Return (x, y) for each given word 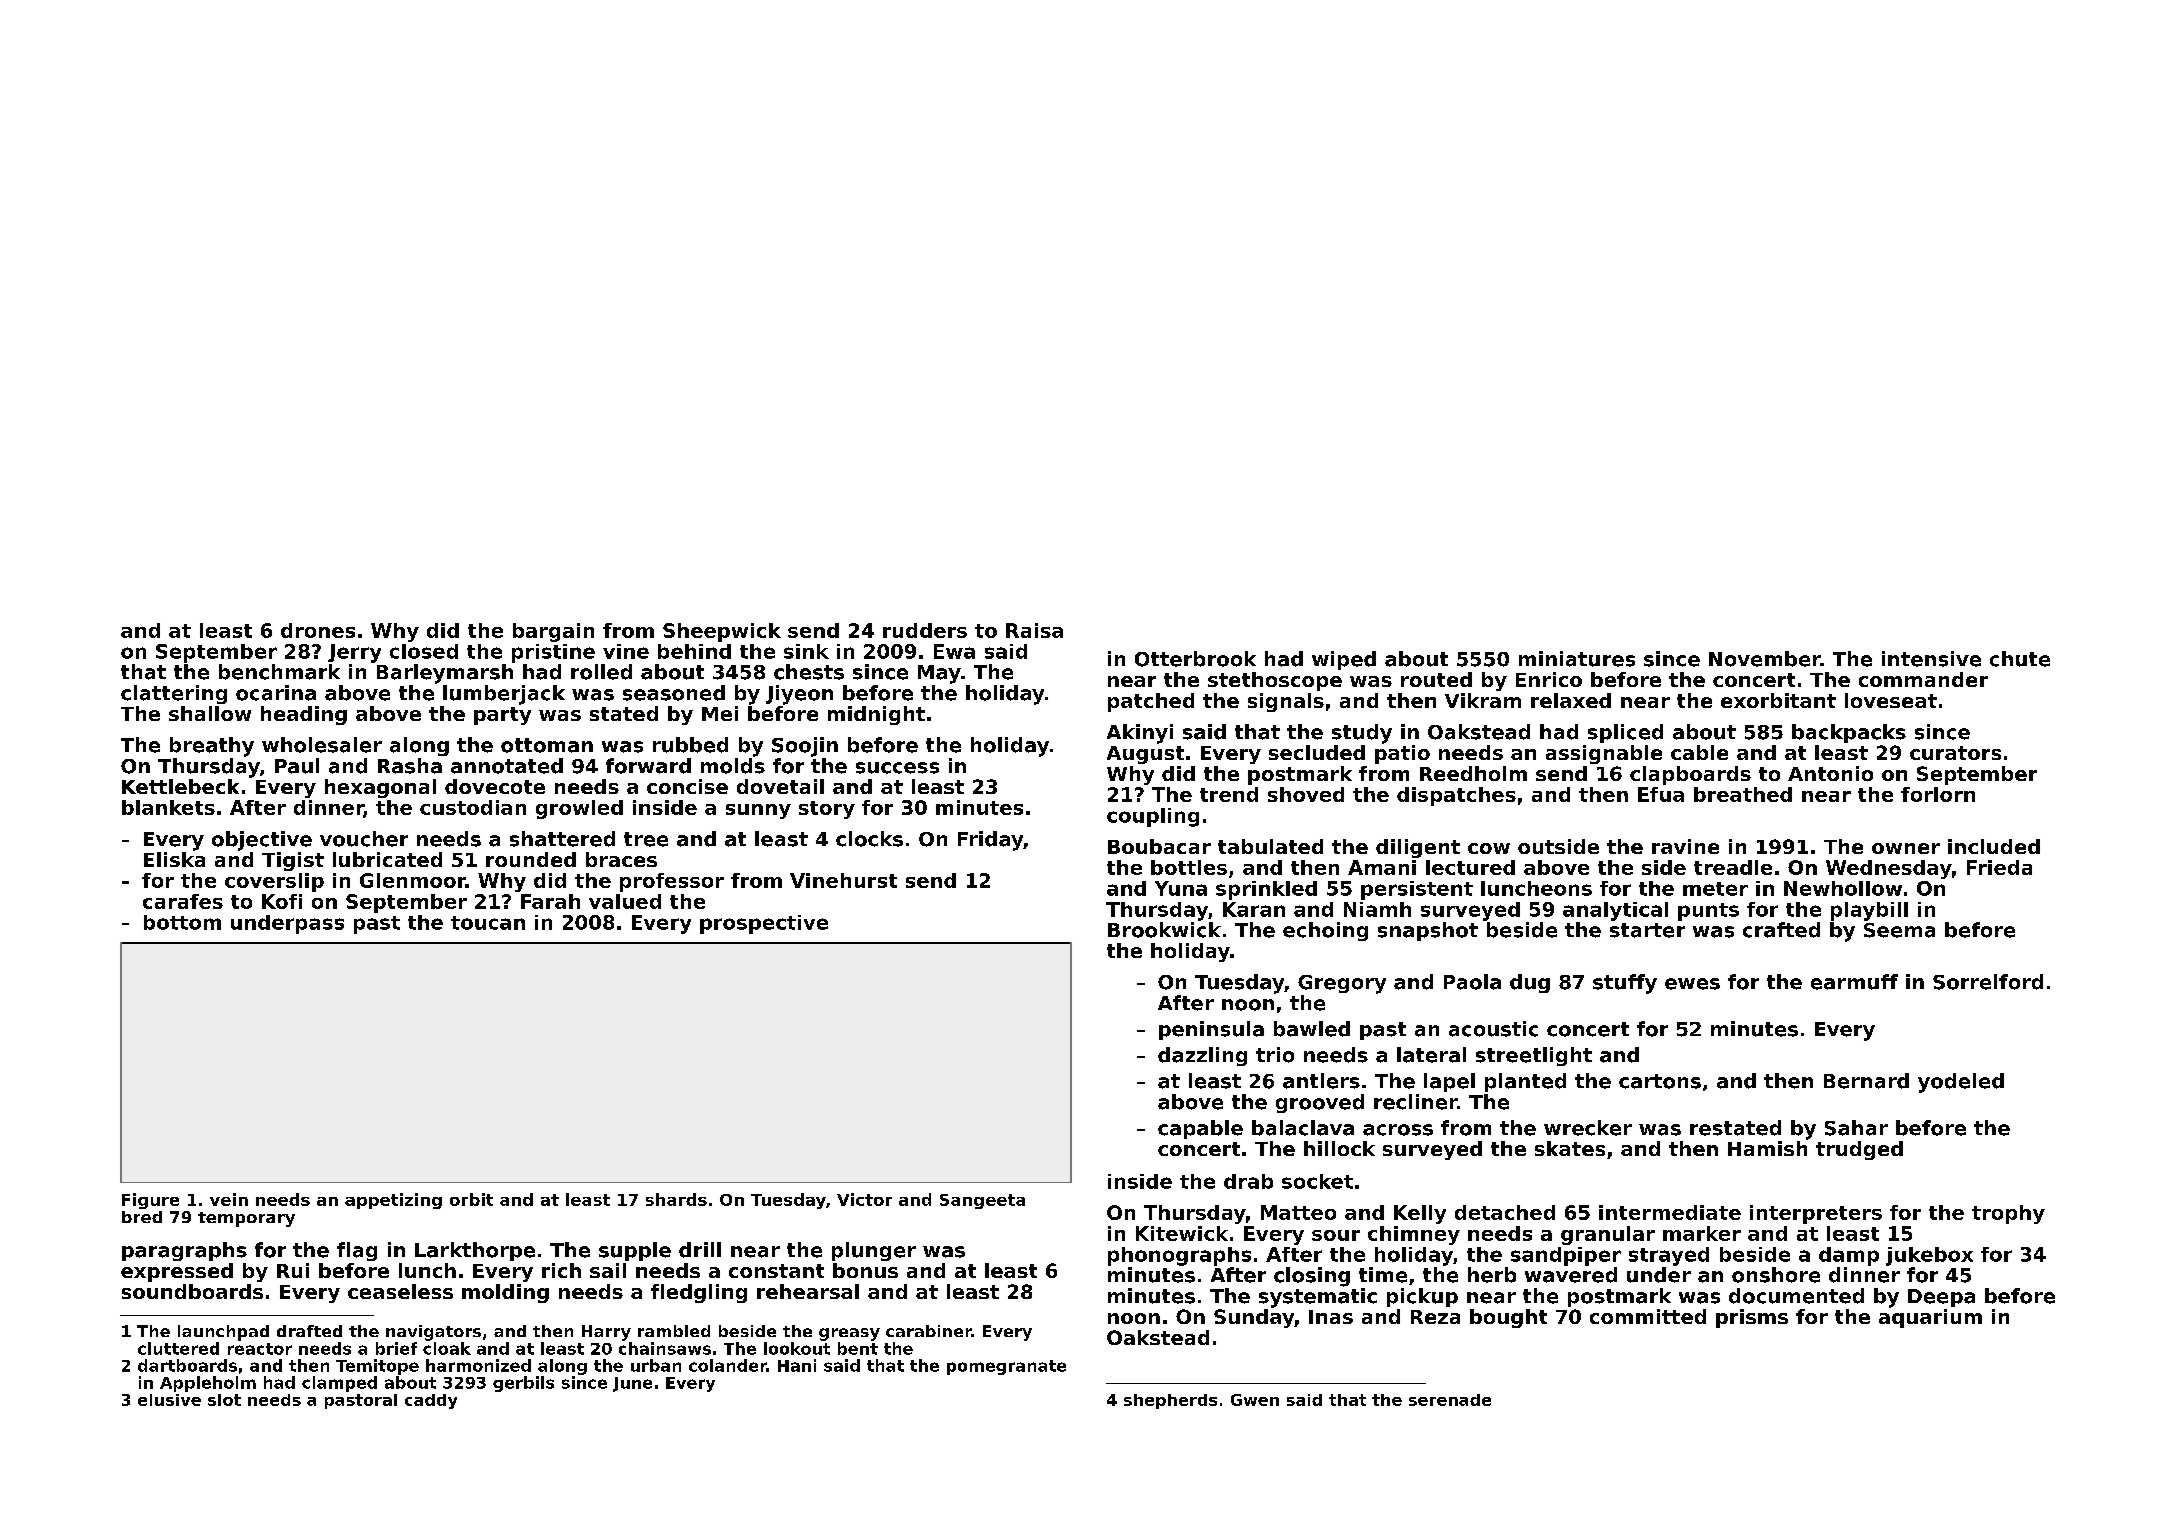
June (632, 1384)
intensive (1931, 659)
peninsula (1211, 1030)
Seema (1899, 930)
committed (1648, 1316)
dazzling (1202, 1056)
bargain (553, 632)
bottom (182, 922)
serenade (1450, 1400)
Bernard (1866, 1081)
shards (676, 1199)
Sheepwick (722, 632)
